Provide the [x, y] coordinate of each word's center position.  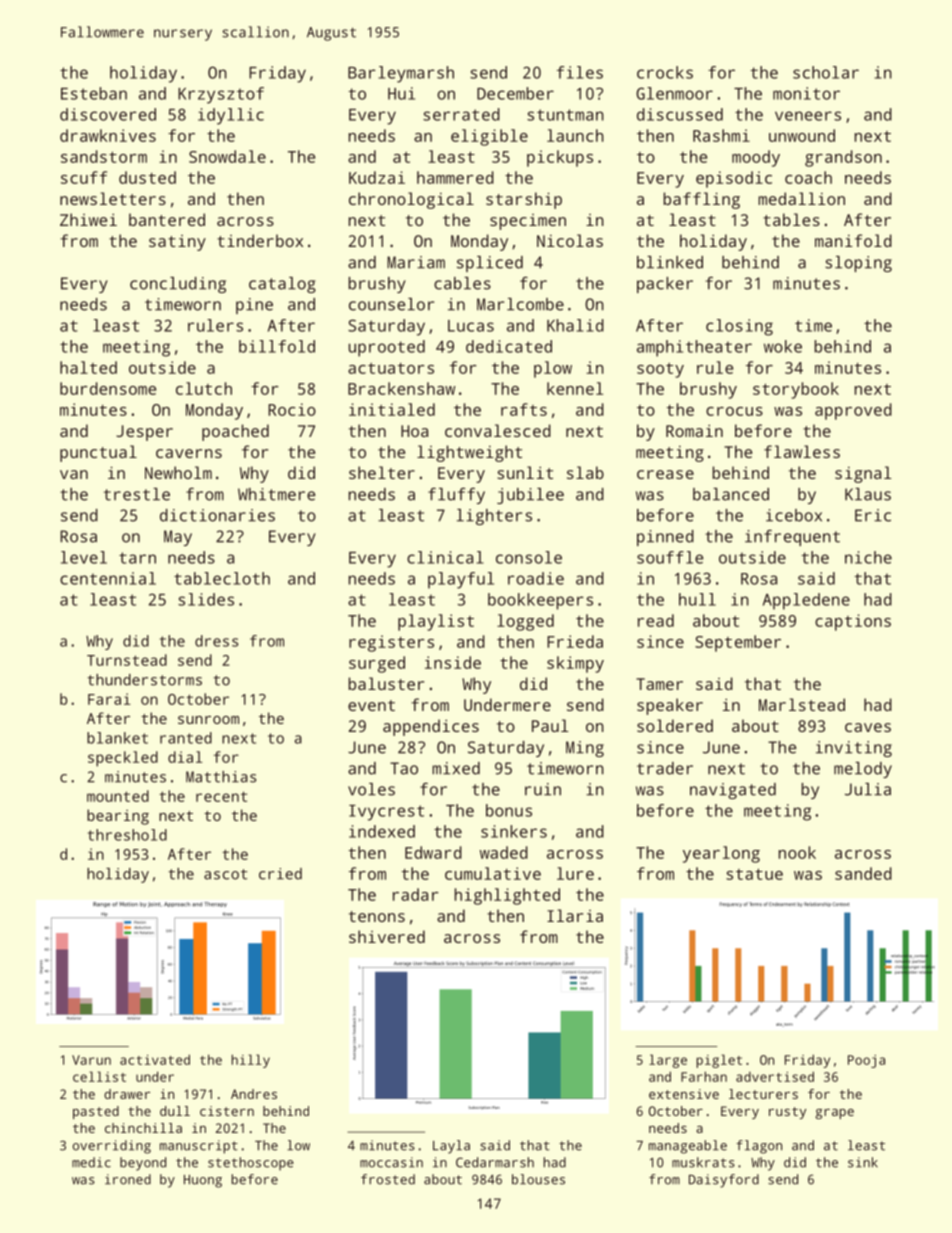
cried [280, 874]
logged [525, 622]
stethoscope [251, 1164]
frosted [388, 1179]
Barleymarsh [401, 74]
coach [808, 177]
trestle [137, 494]
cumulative [493, 873]
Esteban [94, 93]
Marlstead [802, 704]
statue [754, 874]
